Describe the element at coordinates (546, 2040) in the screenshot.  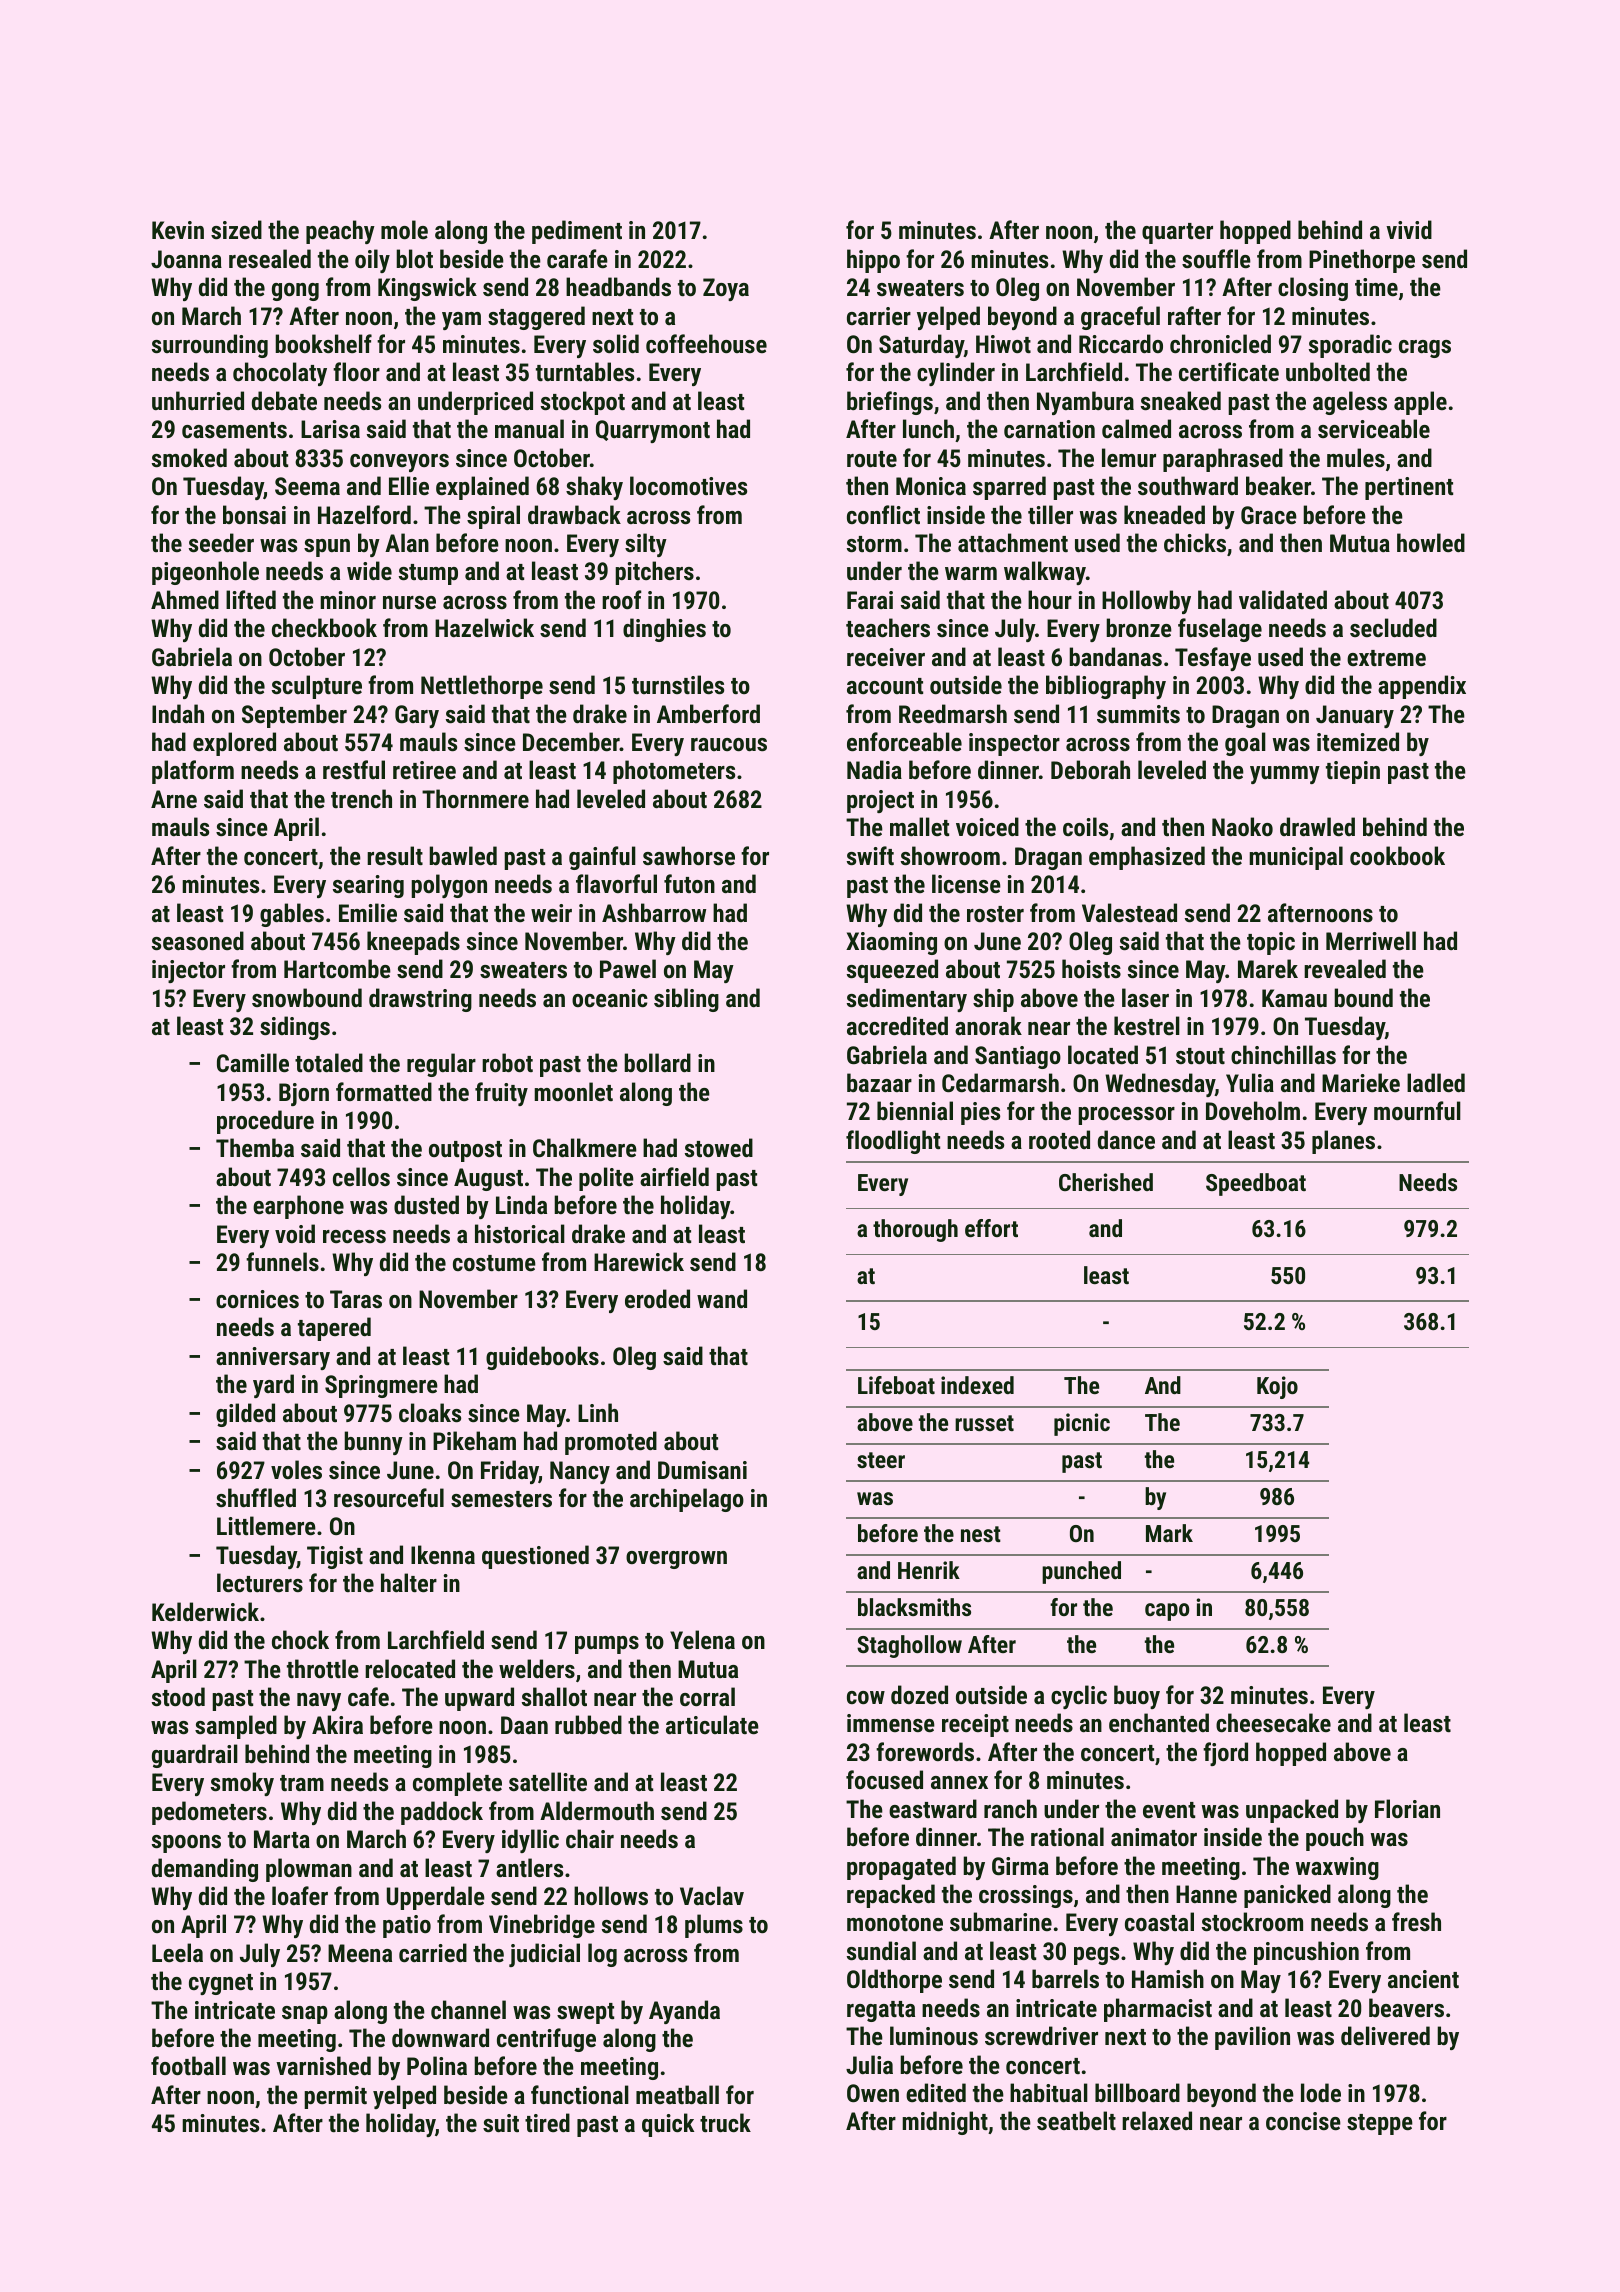
I see `centrifuge` at that location.
